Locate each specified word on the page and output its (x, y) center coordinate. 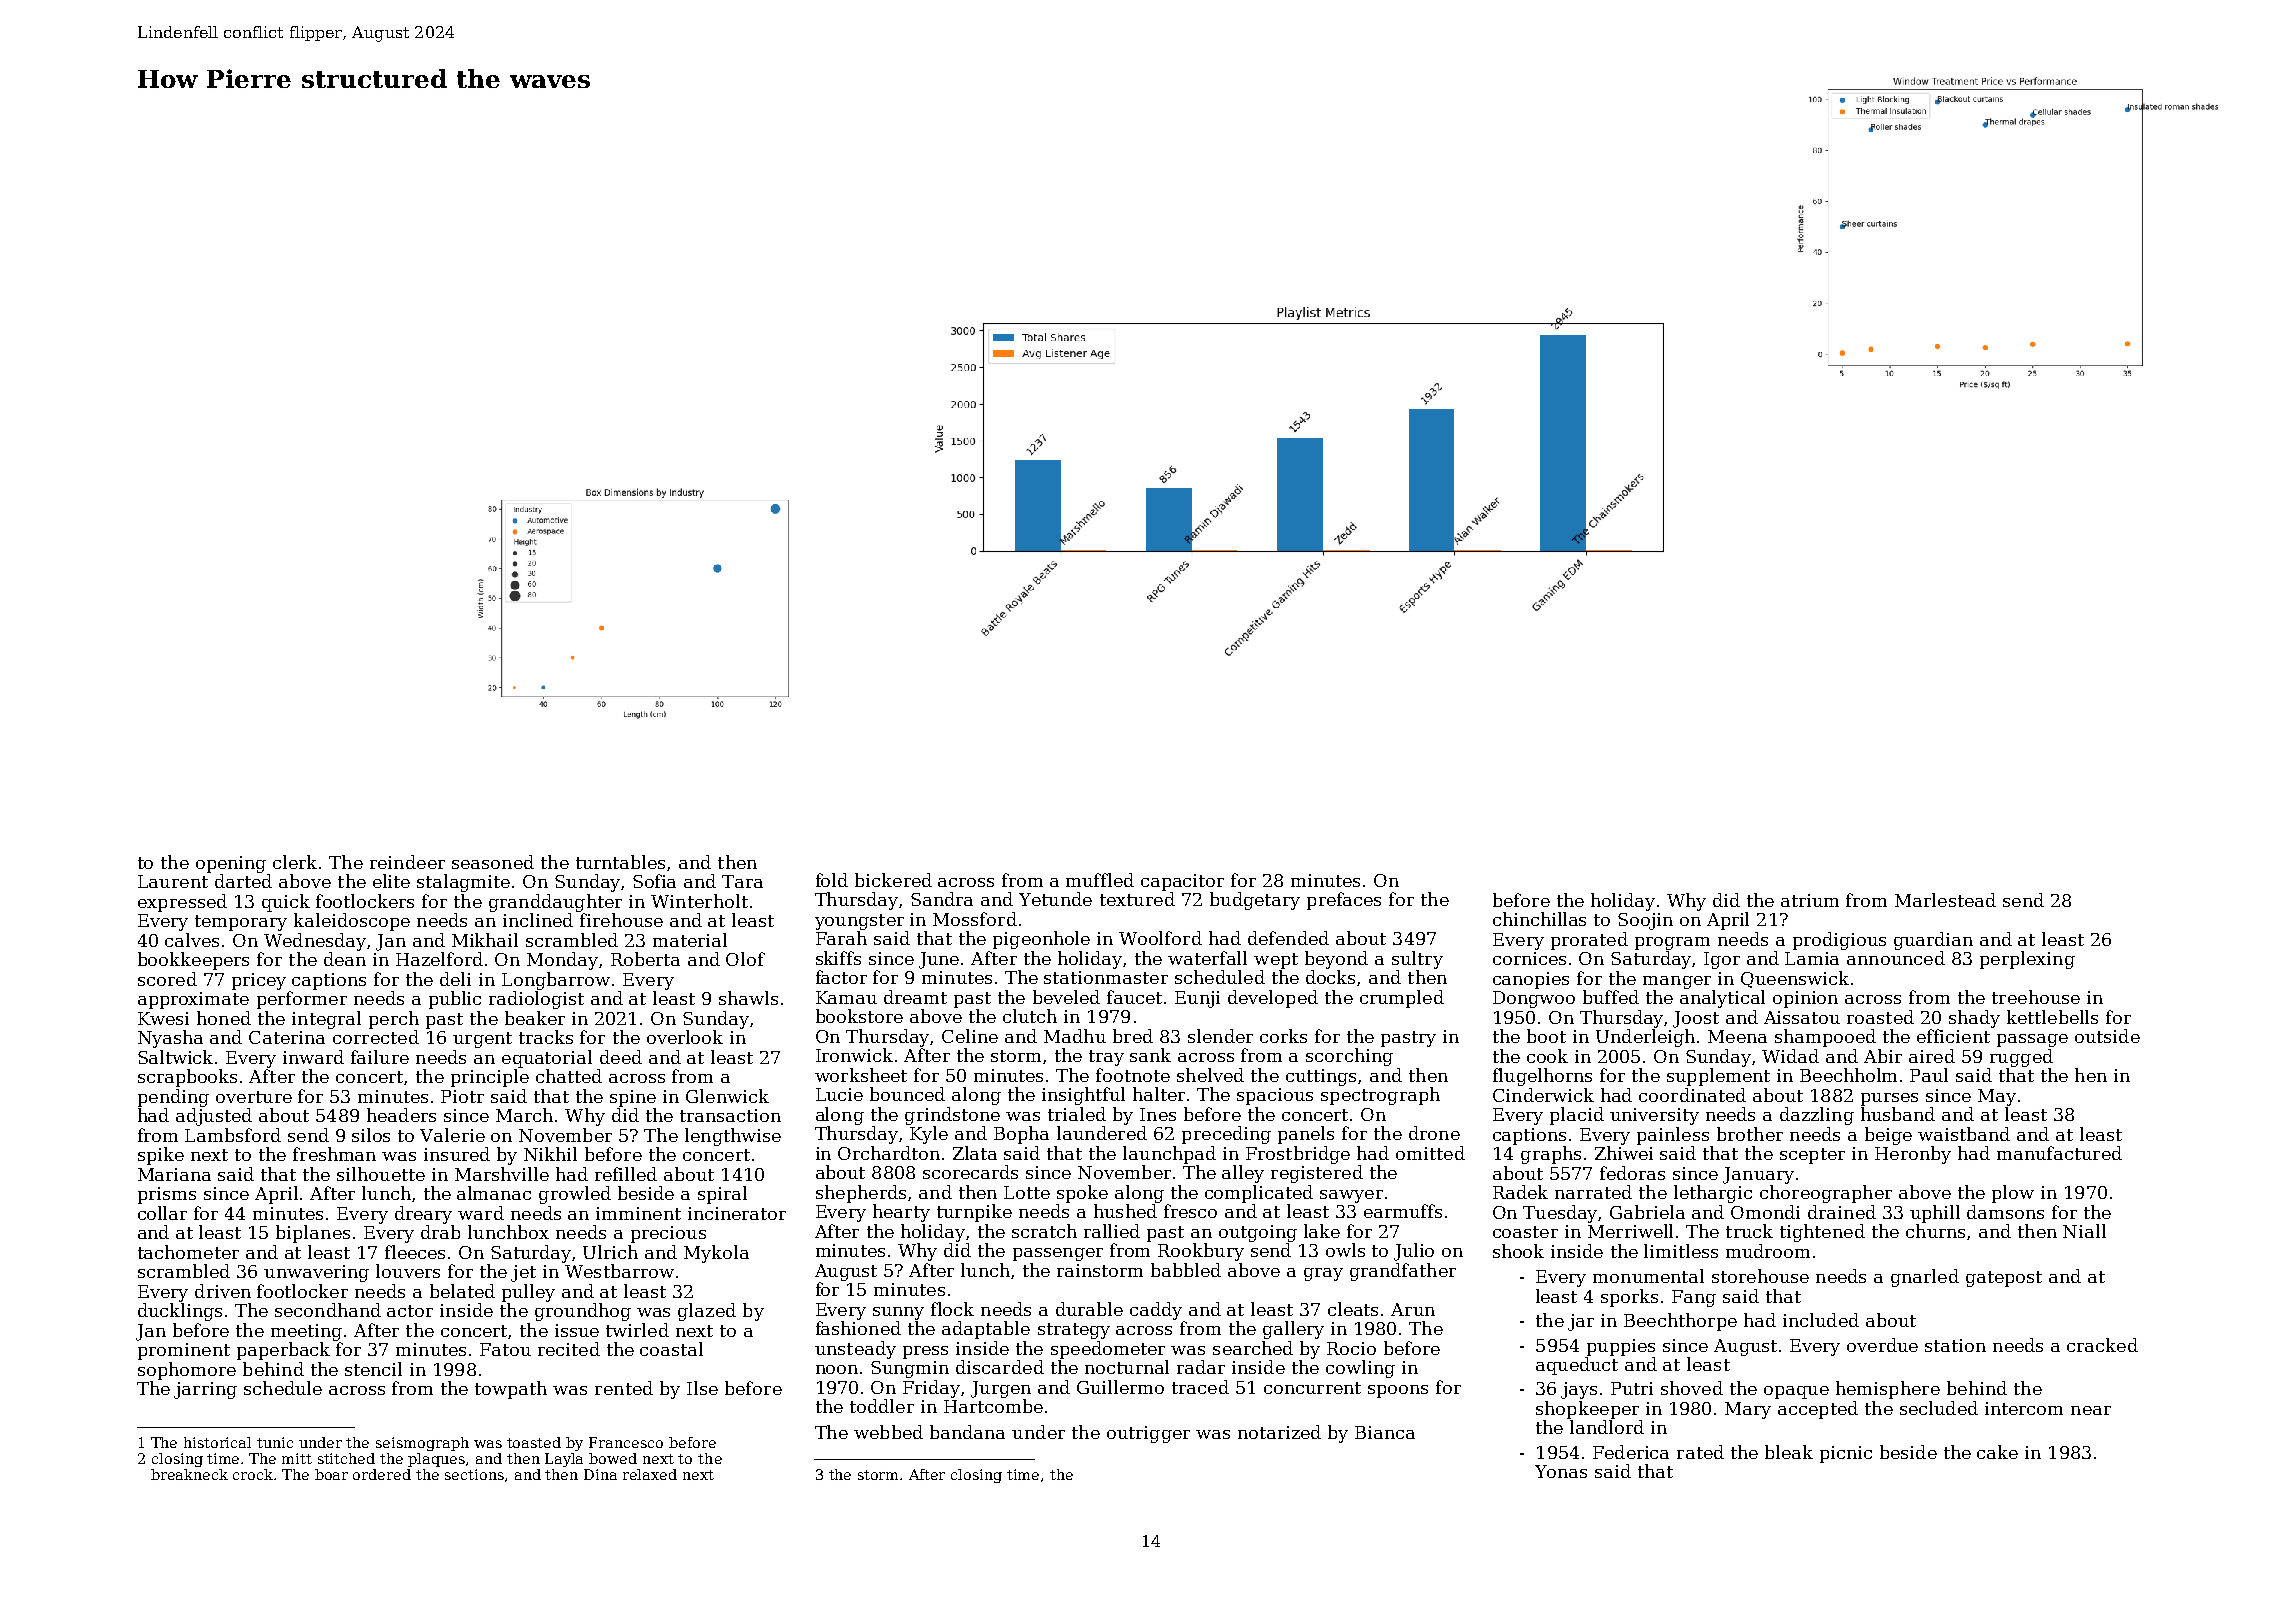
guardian (1933, 941)
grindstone (952, 1116)
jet (523, 1273)
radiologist (536, 1000)
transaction (730, 1115)
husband (1898, 1114)
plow (2013, 1194)
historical (217, 1442)
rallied (1112, 1231)
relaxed (650, 1474)
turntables (620, 862)
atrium (1810, 900)
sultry (1417, 960)
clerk (295, 862)
